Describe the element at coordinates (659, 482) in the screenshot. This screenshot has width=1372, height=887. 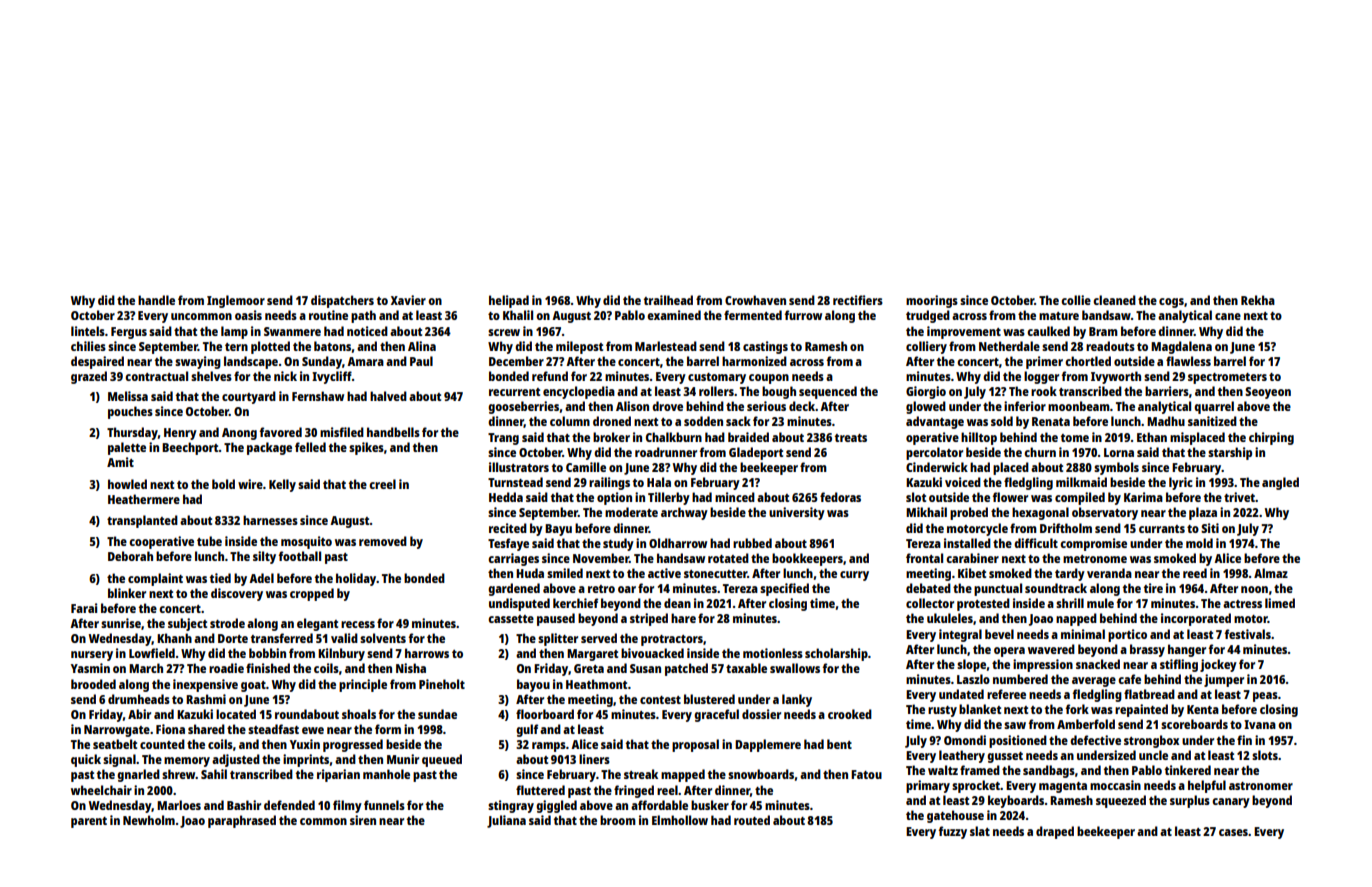
I see `Hala` at that location.
